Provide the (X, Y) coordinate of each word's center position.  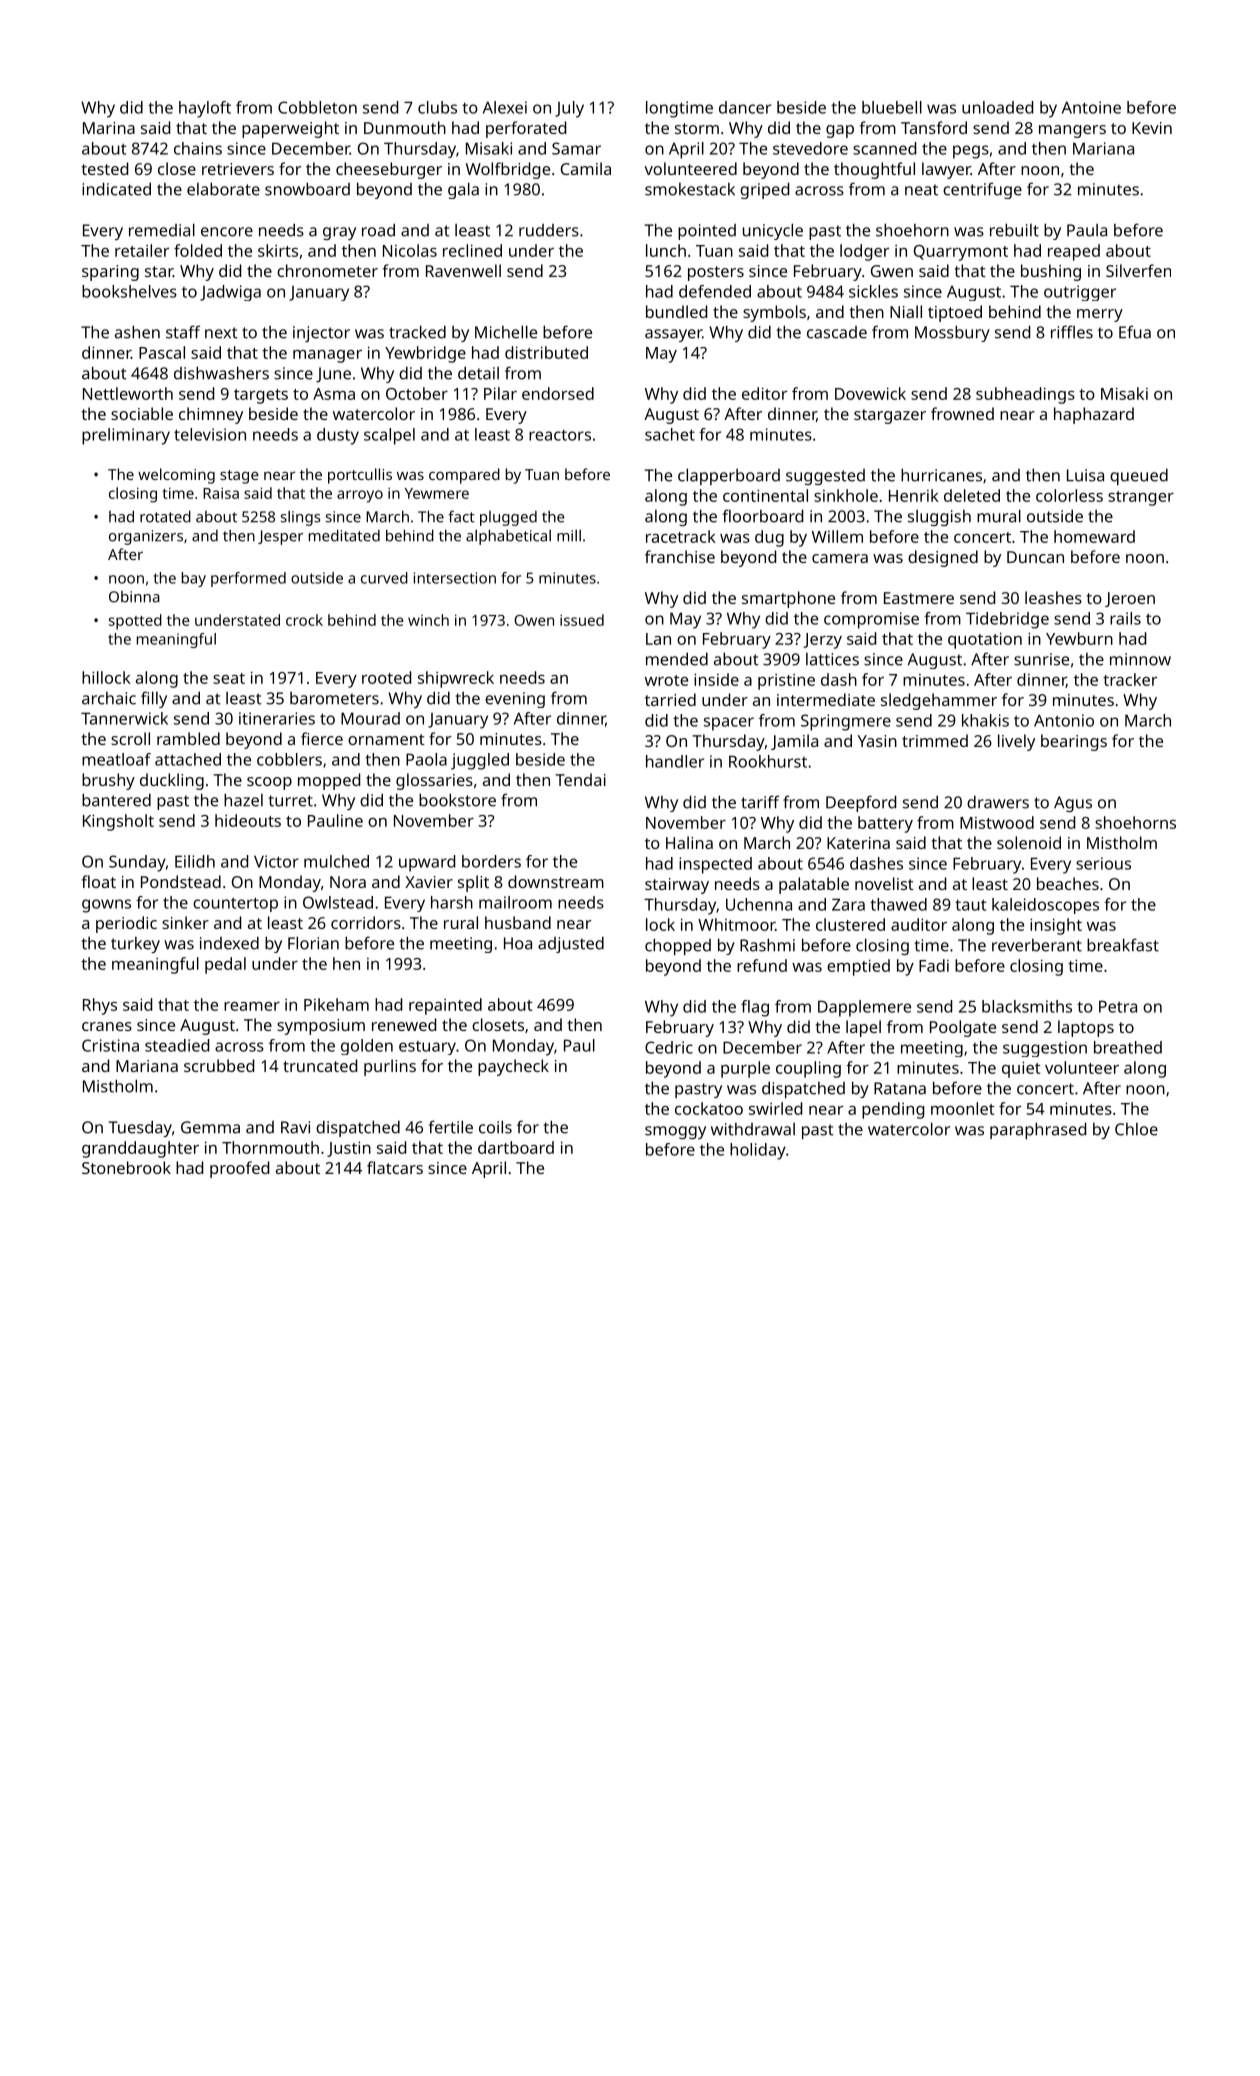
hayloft (205, 109)
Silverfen (1138, 270)
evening (515, 700)
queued (1139, 476)
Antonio (1064, 720)
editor (764, 393)
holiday (758, 1151)
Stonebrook (126, 1167)
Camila (586, 168)
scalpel (389, 436)
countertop (235, 904)
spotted (135, 622)
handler (675, 761)
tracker (1130, 679)
